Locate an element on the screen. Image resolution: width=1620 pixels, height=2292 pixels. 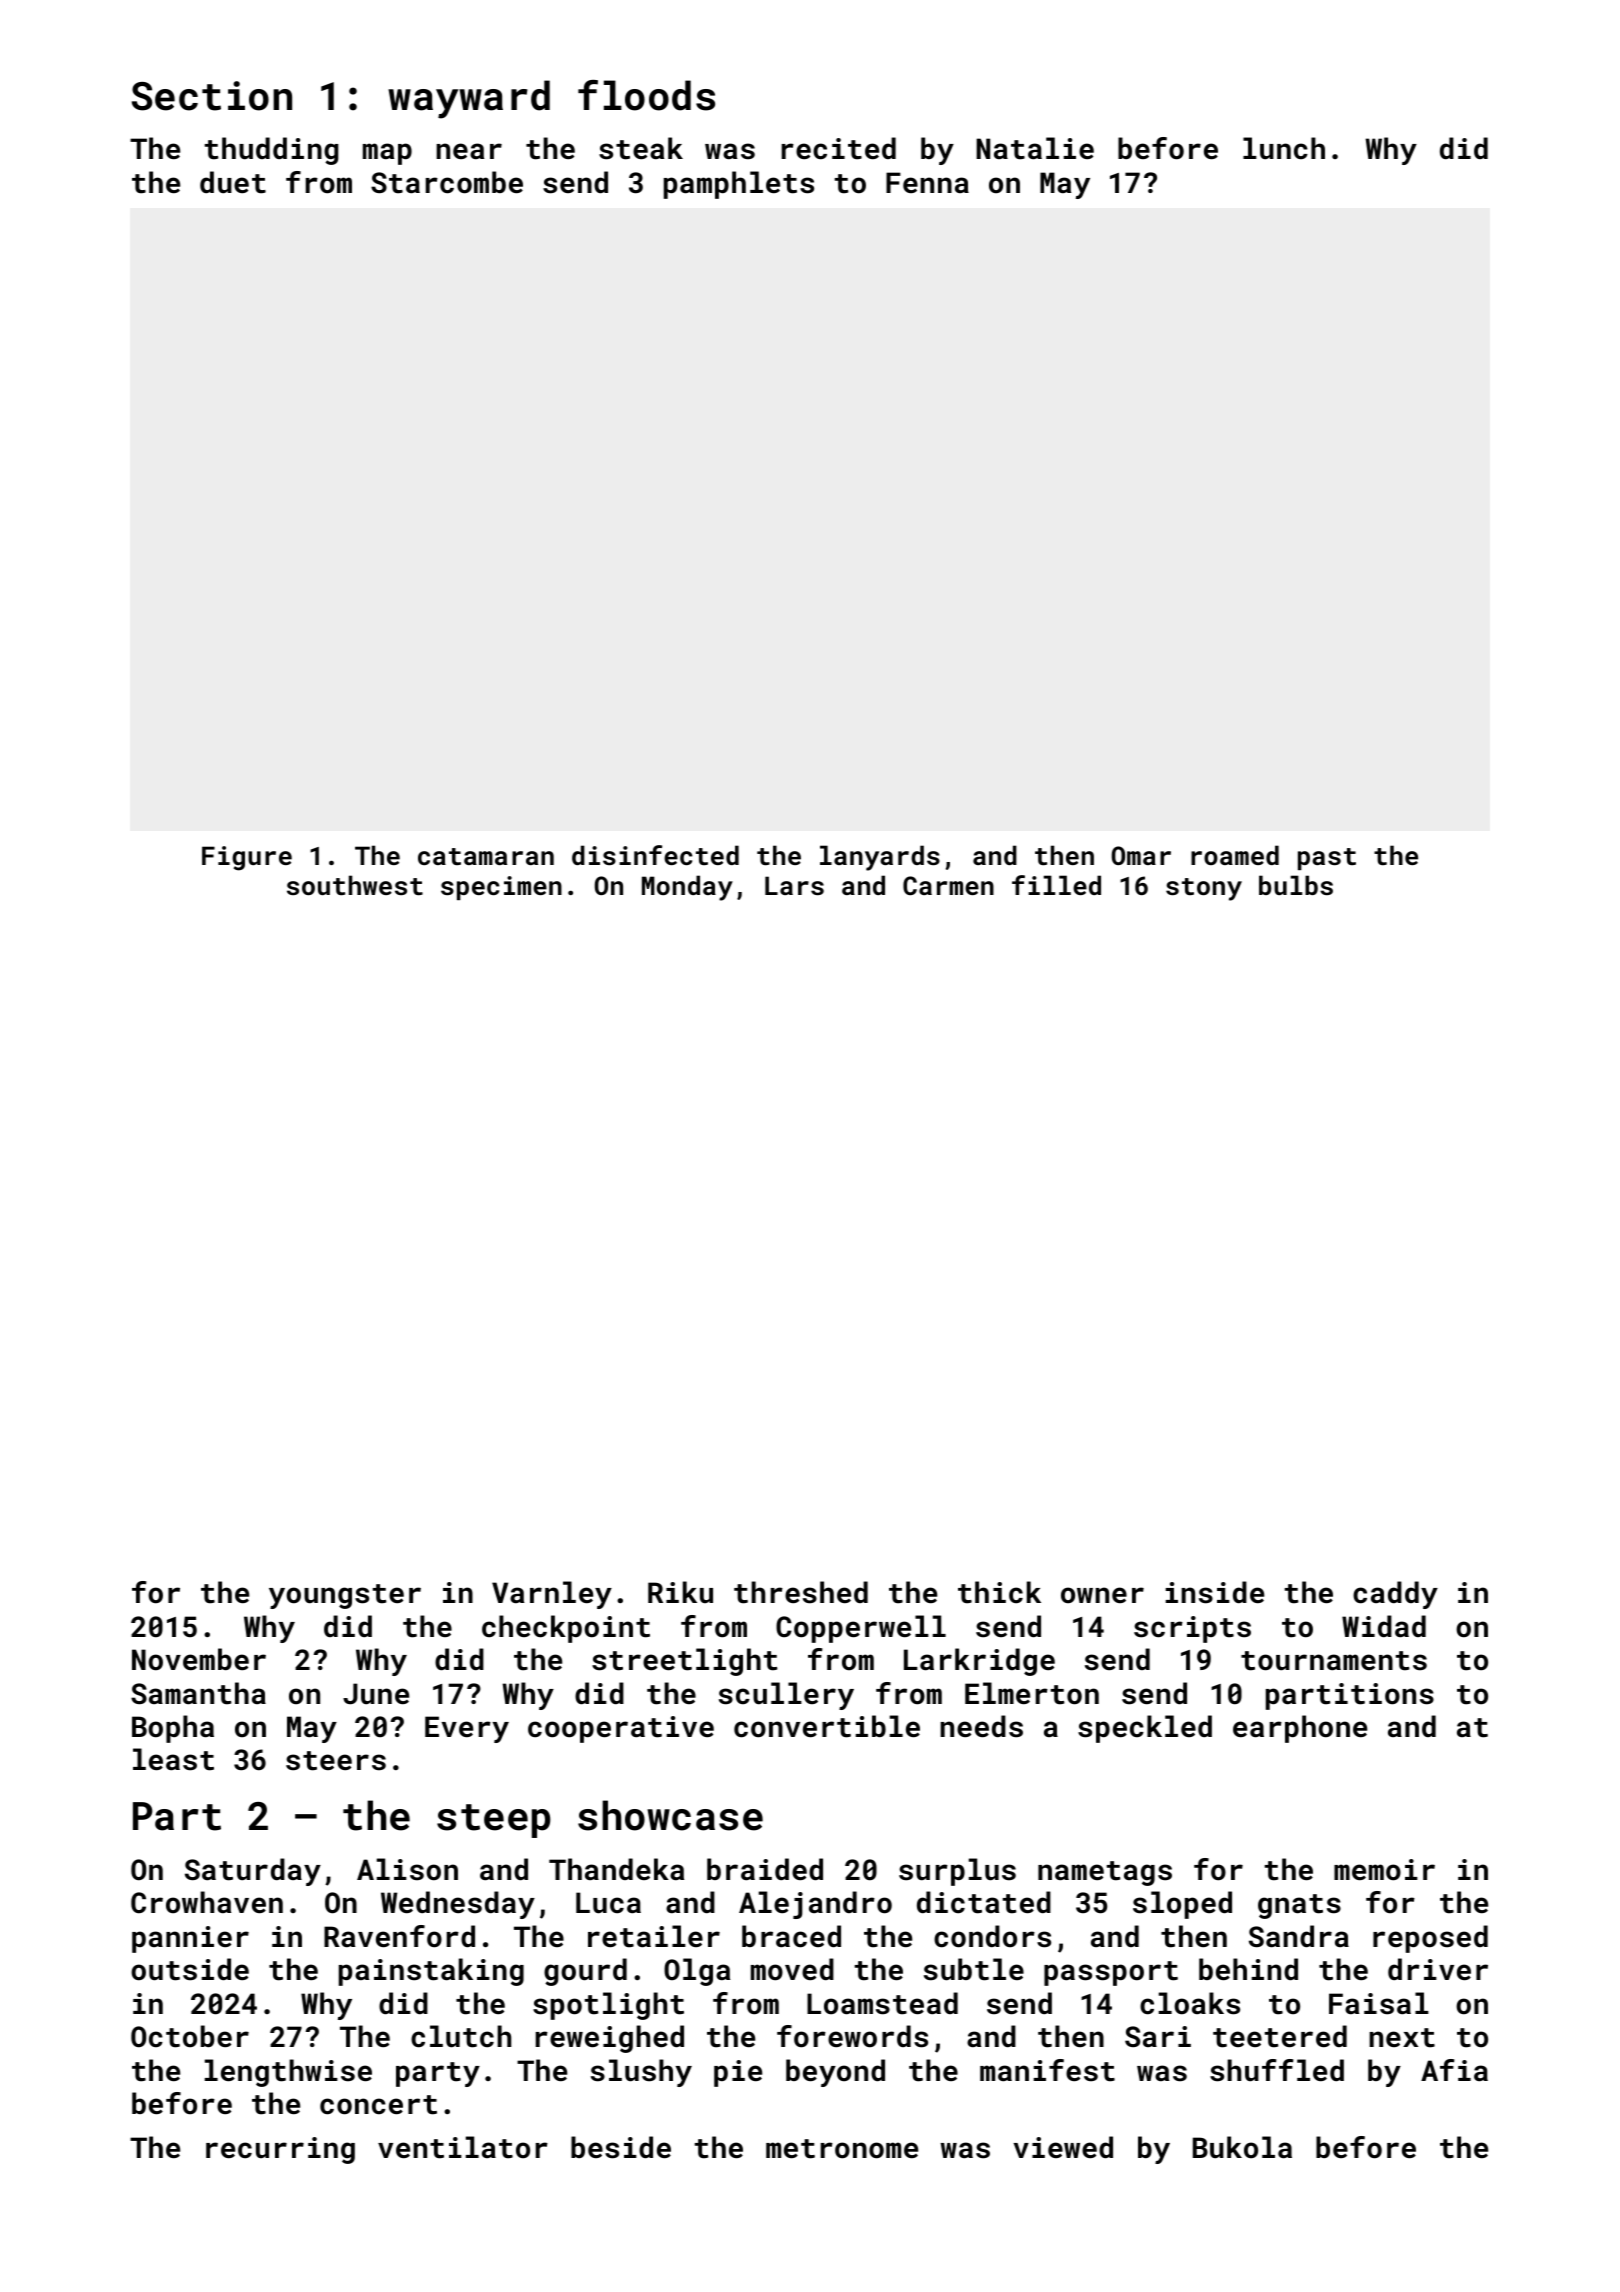
disinfected is located at coordinates (655, 855).
